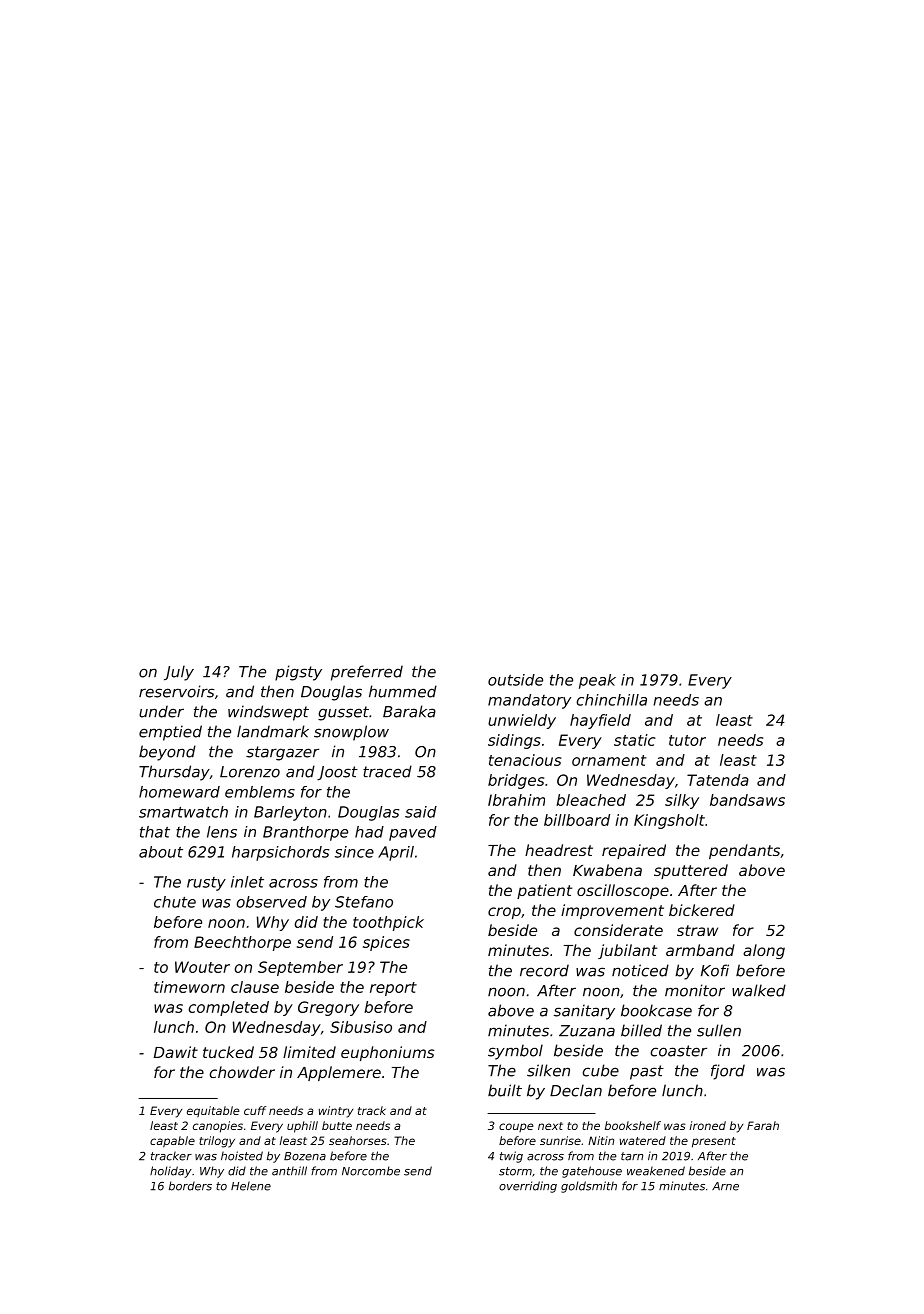 This document has height=1314, width=924. I want to click on overriding, so click(528, 1187).
